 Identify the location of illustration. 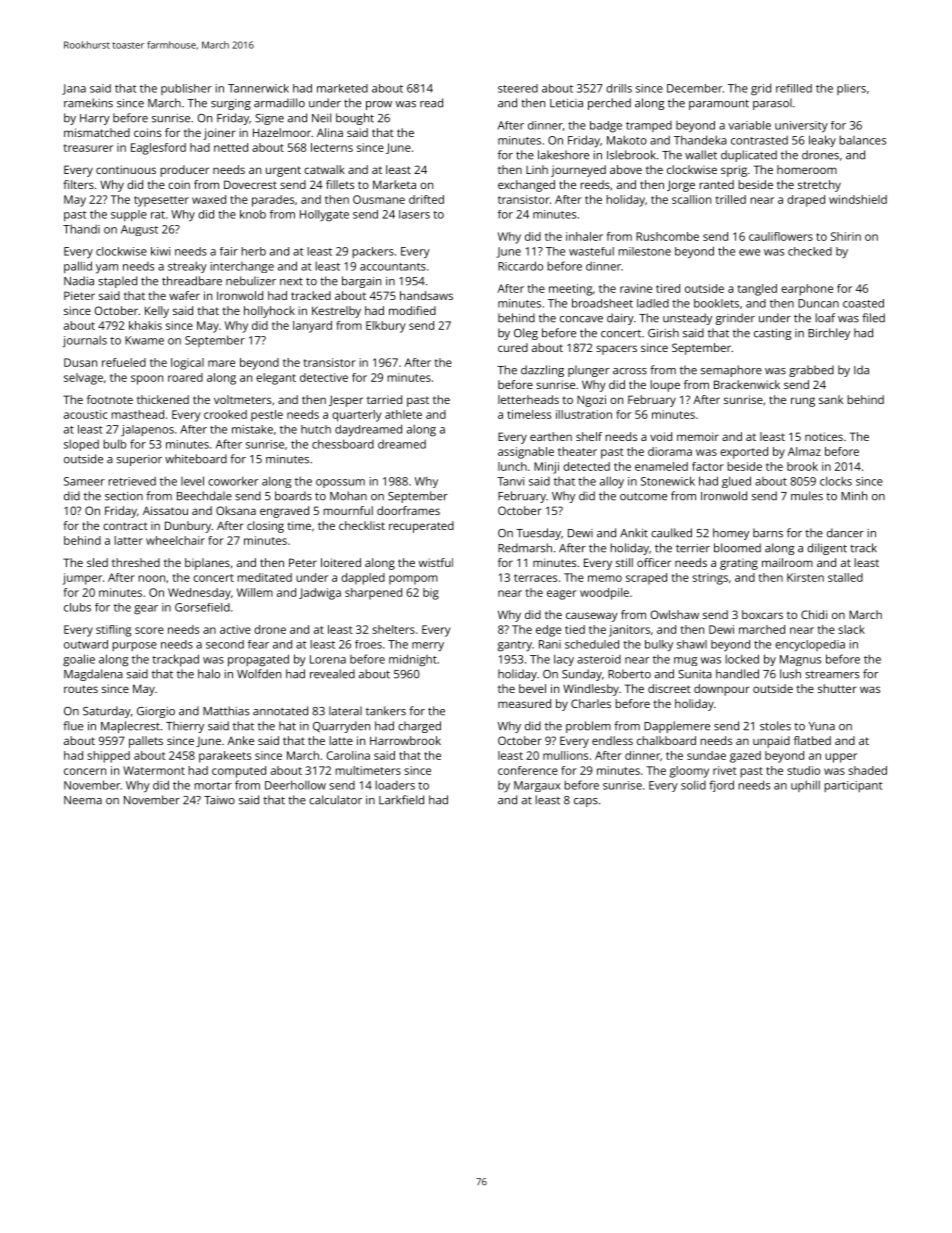
(584, 414).
